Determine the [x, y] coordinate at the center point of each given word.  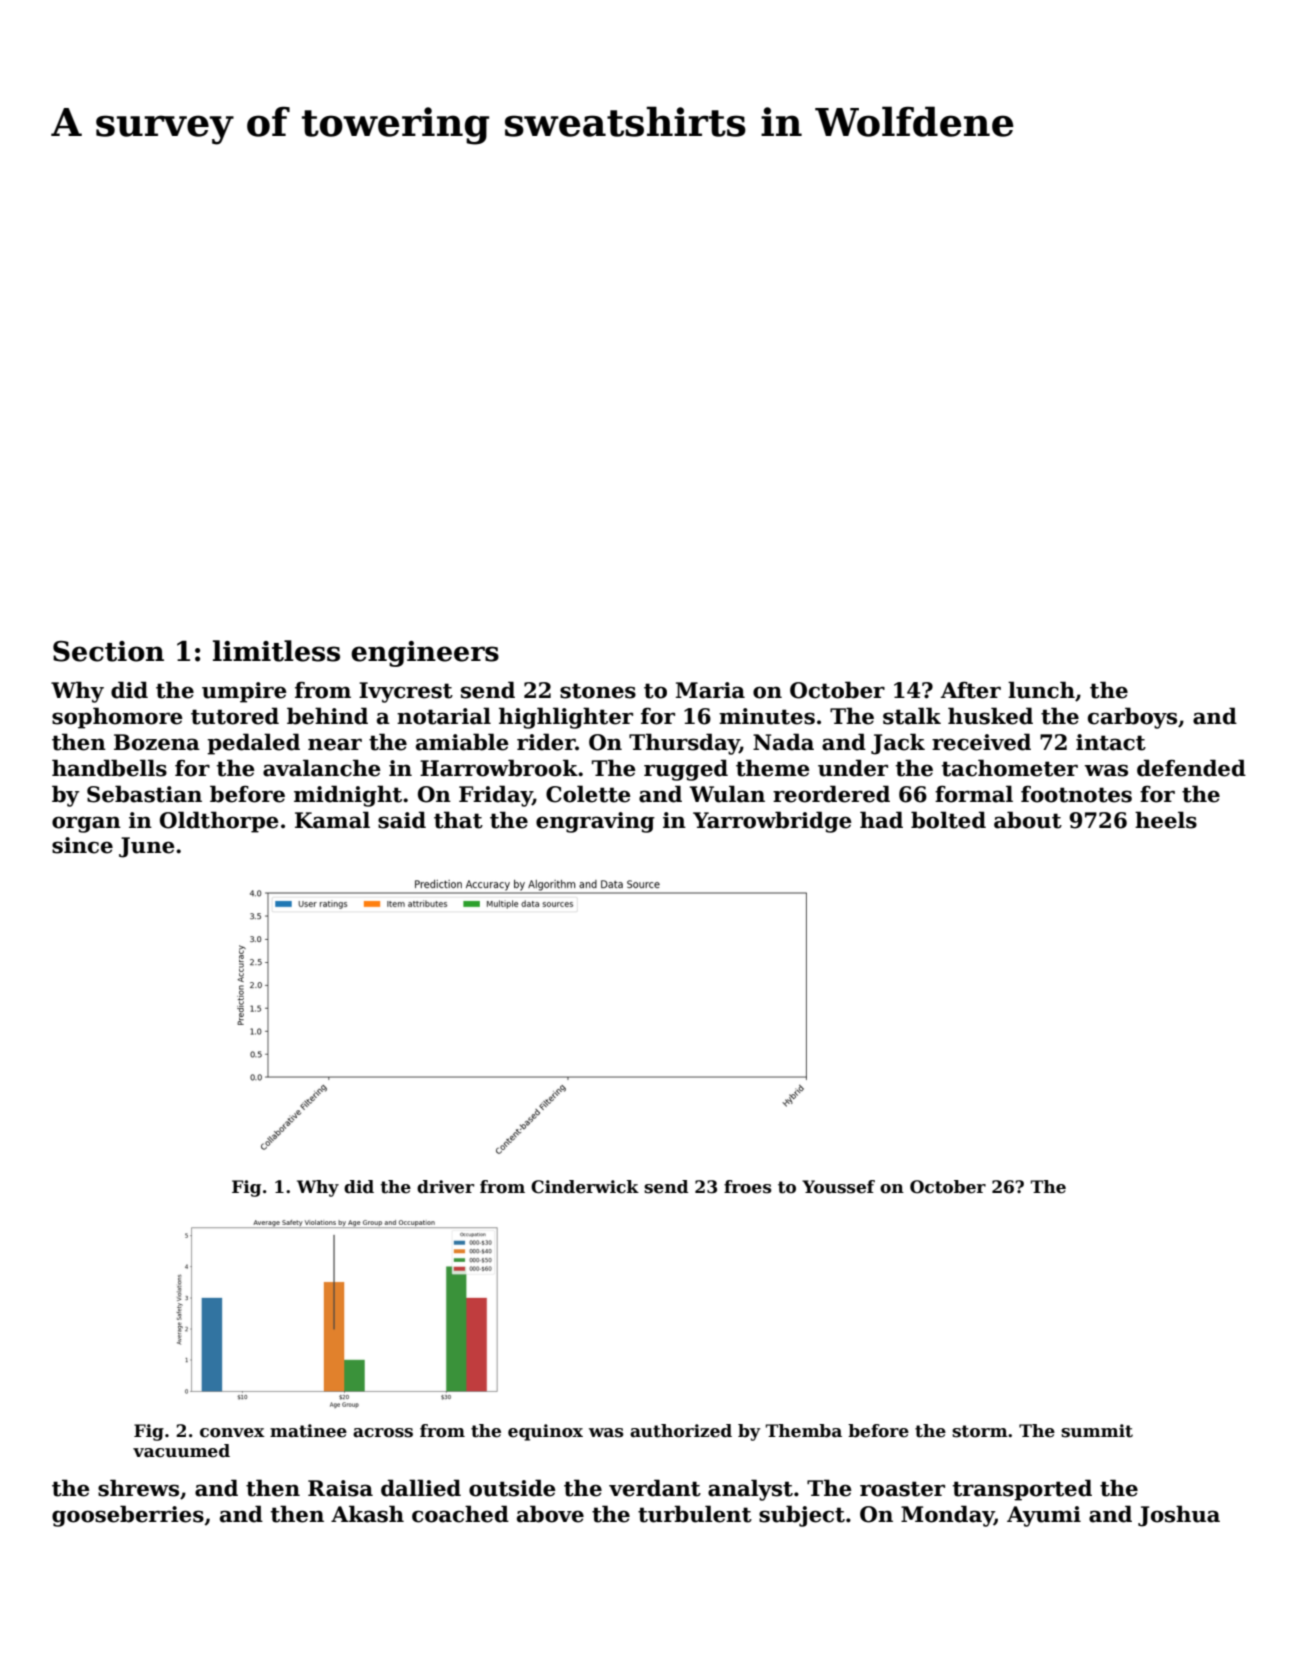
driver [445, 1187]
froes [748, 1187]
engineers [425, 654]
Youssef [838, 1187]
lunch [1041, 690]
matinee [308, 1431]
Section [108, 651]
